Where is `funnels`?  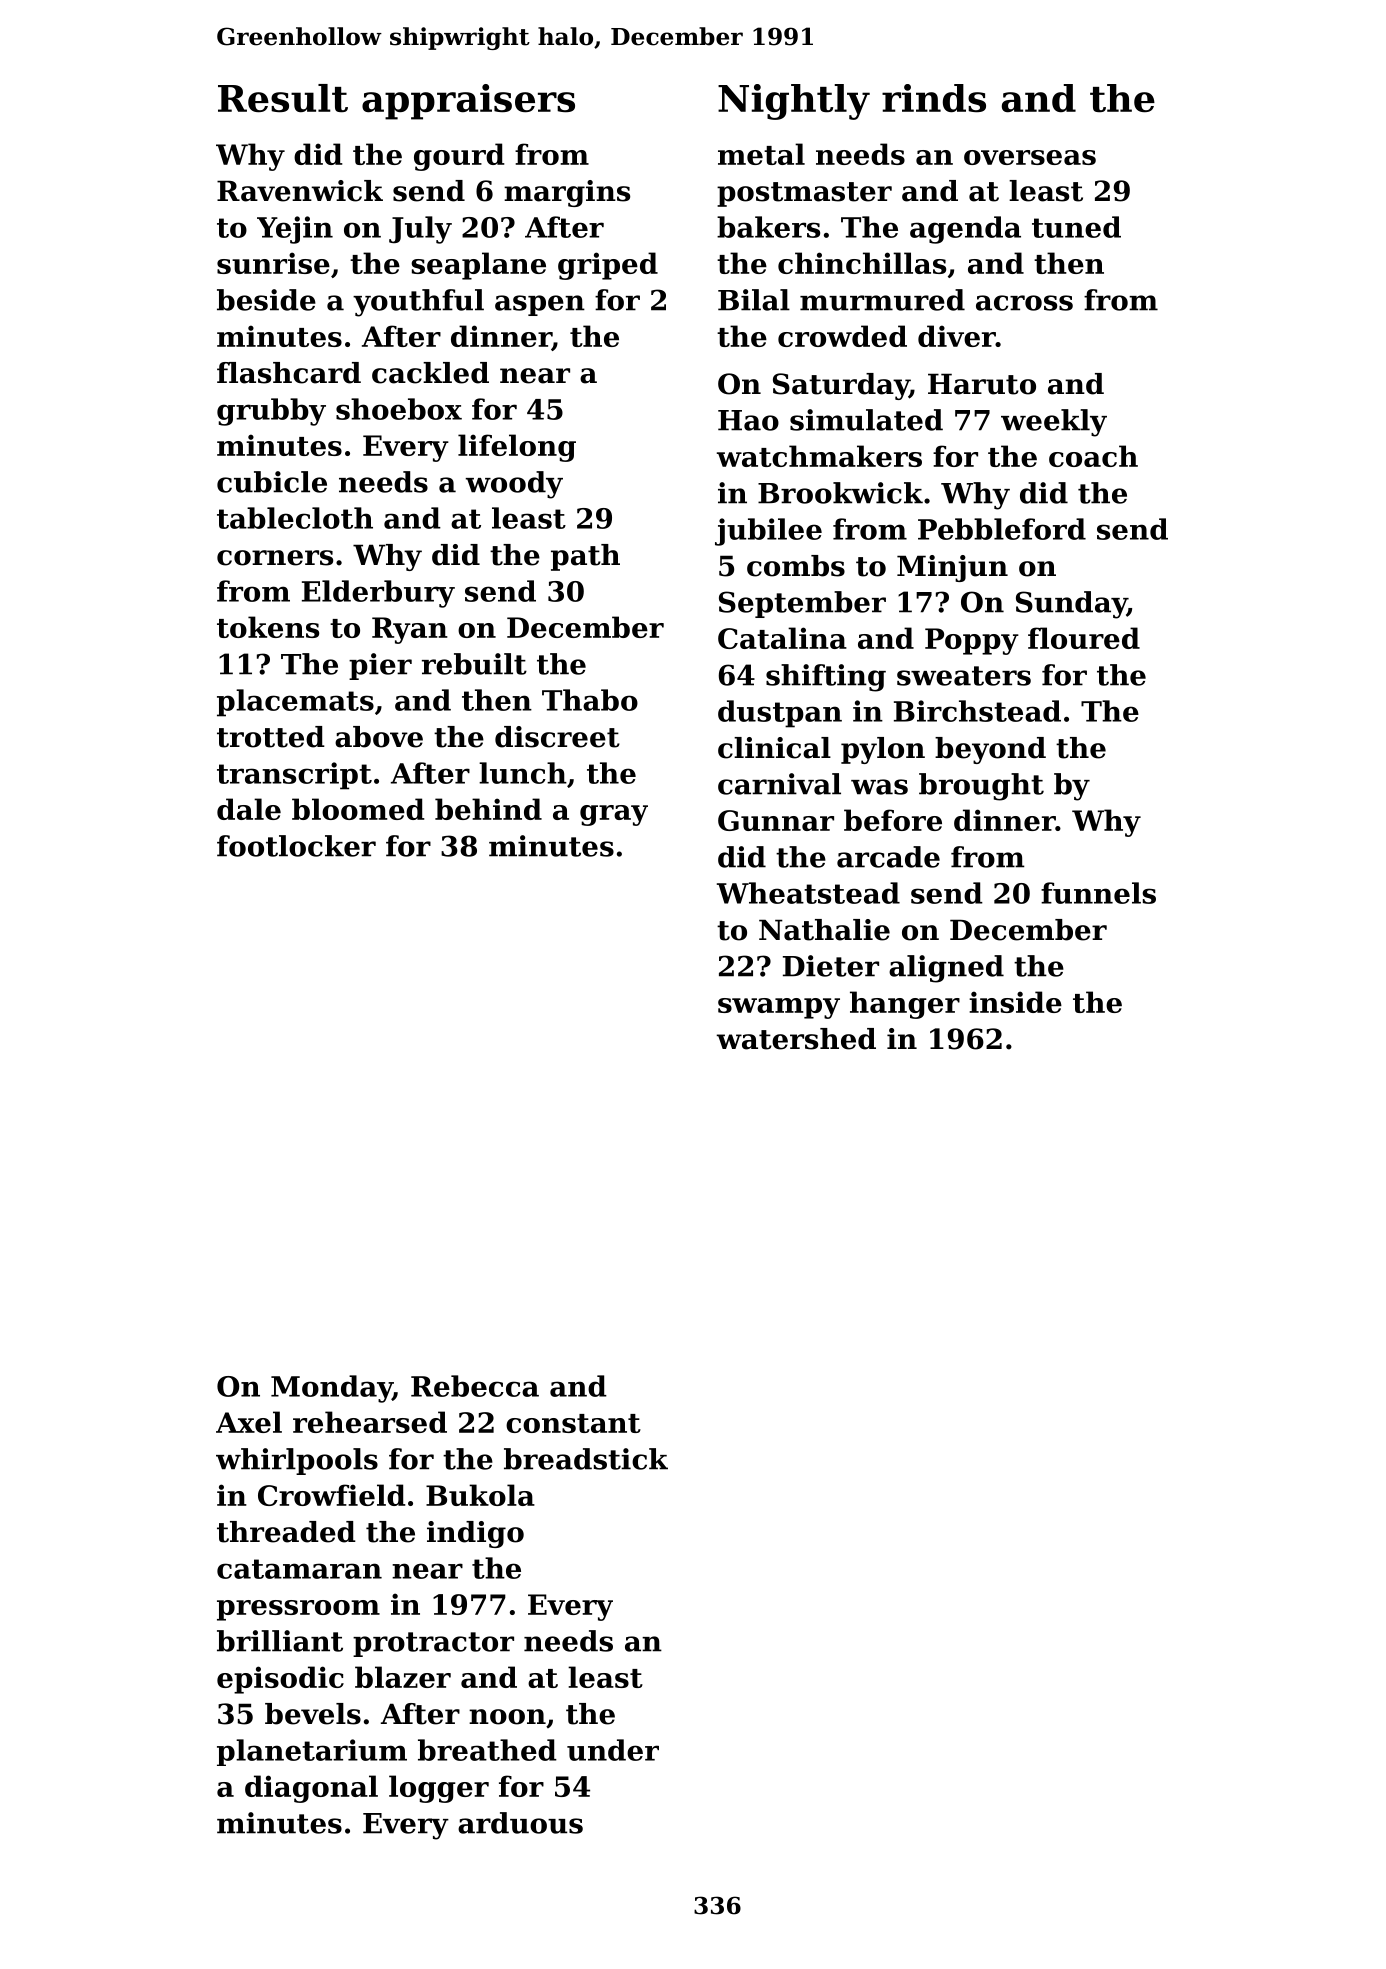 funnels is located at coordinates (1098, 893).
